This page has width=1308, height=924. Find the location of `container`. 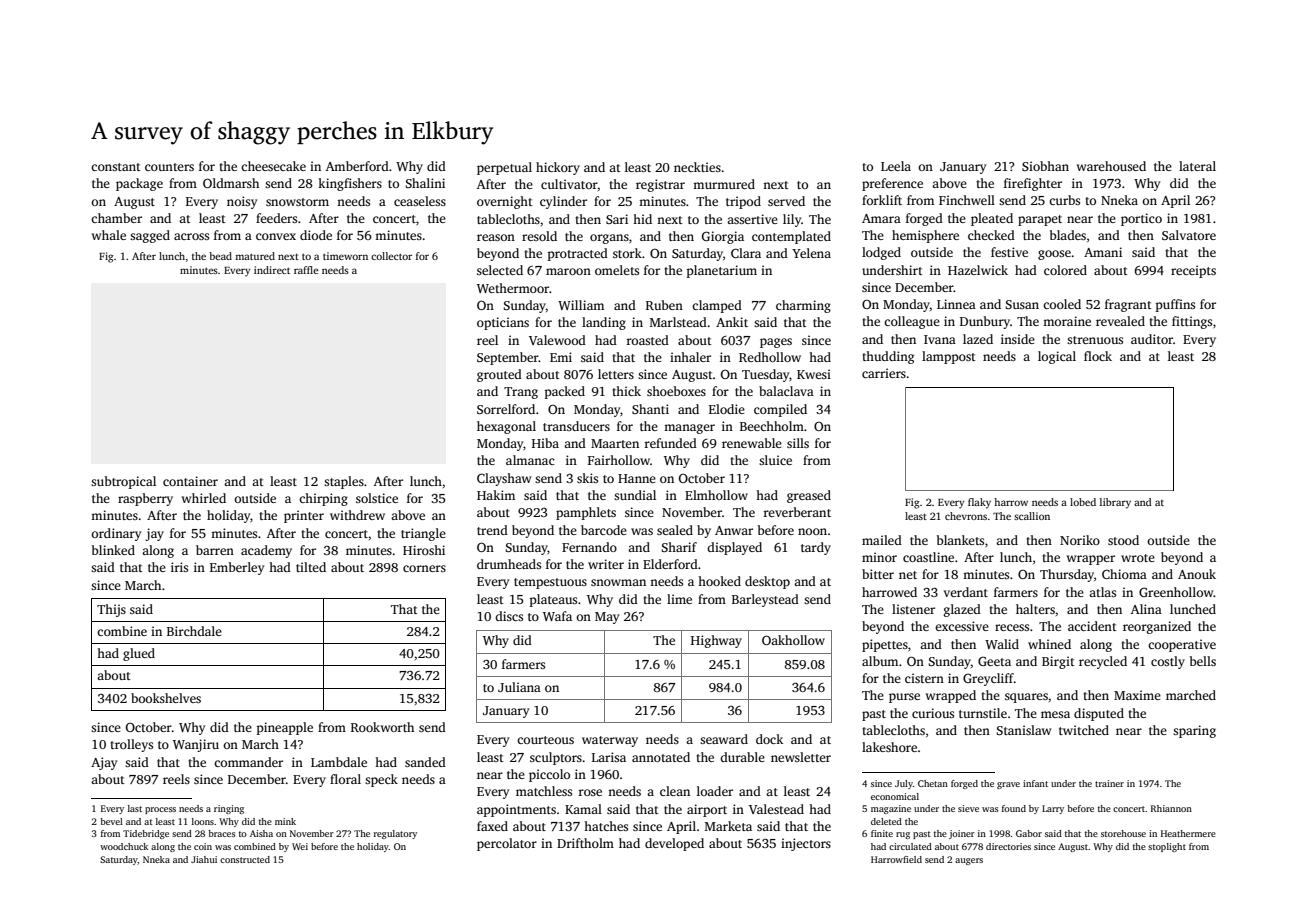

container is located at coordinates (190, 481).
